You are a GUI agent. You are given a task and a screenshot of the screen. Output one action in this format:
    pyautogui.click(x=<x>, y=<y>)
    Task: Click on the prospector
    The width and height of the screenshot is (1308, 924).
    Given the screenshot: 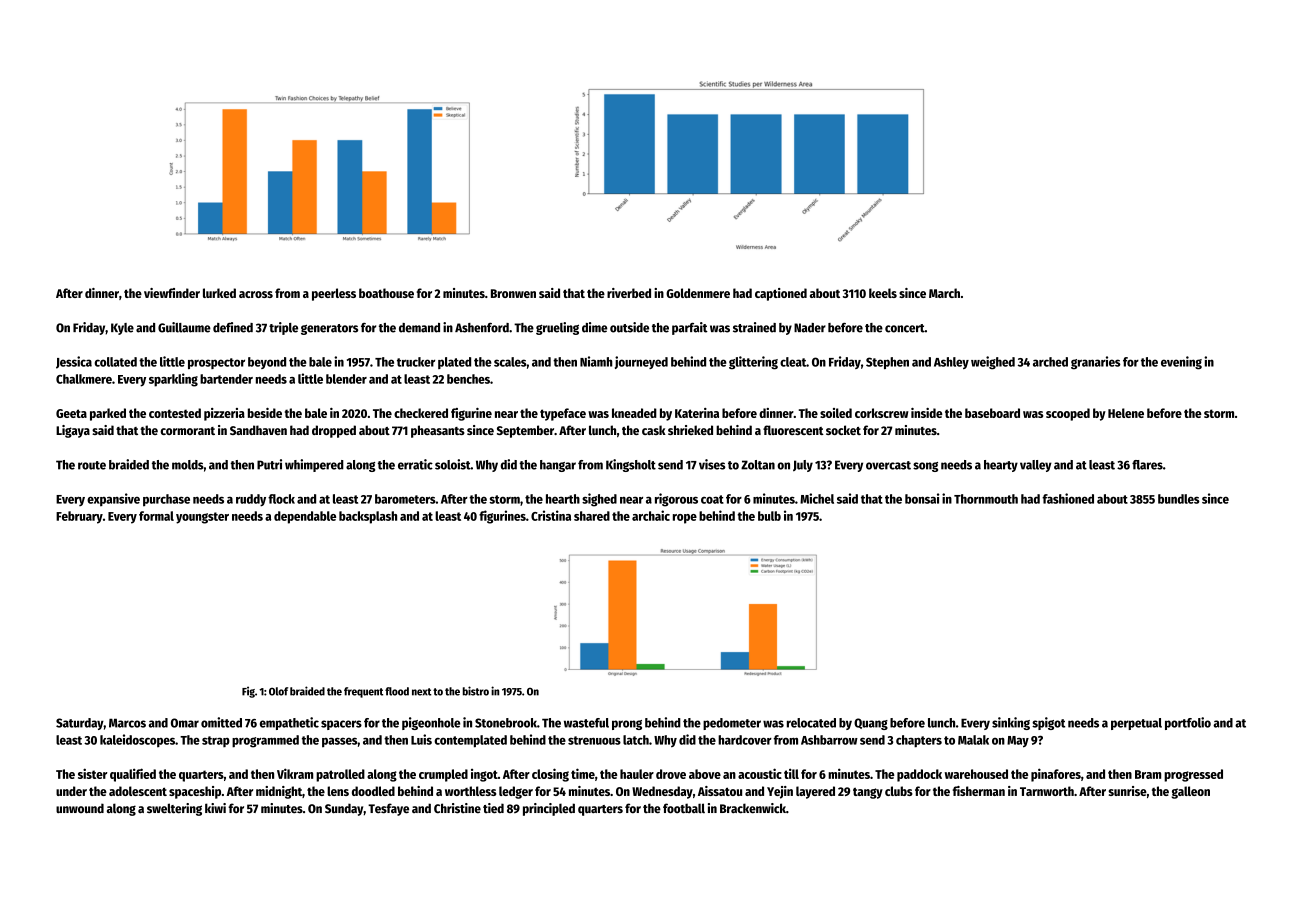 What is the action you would take?
    pyautogui.click(x=216, y=363)
